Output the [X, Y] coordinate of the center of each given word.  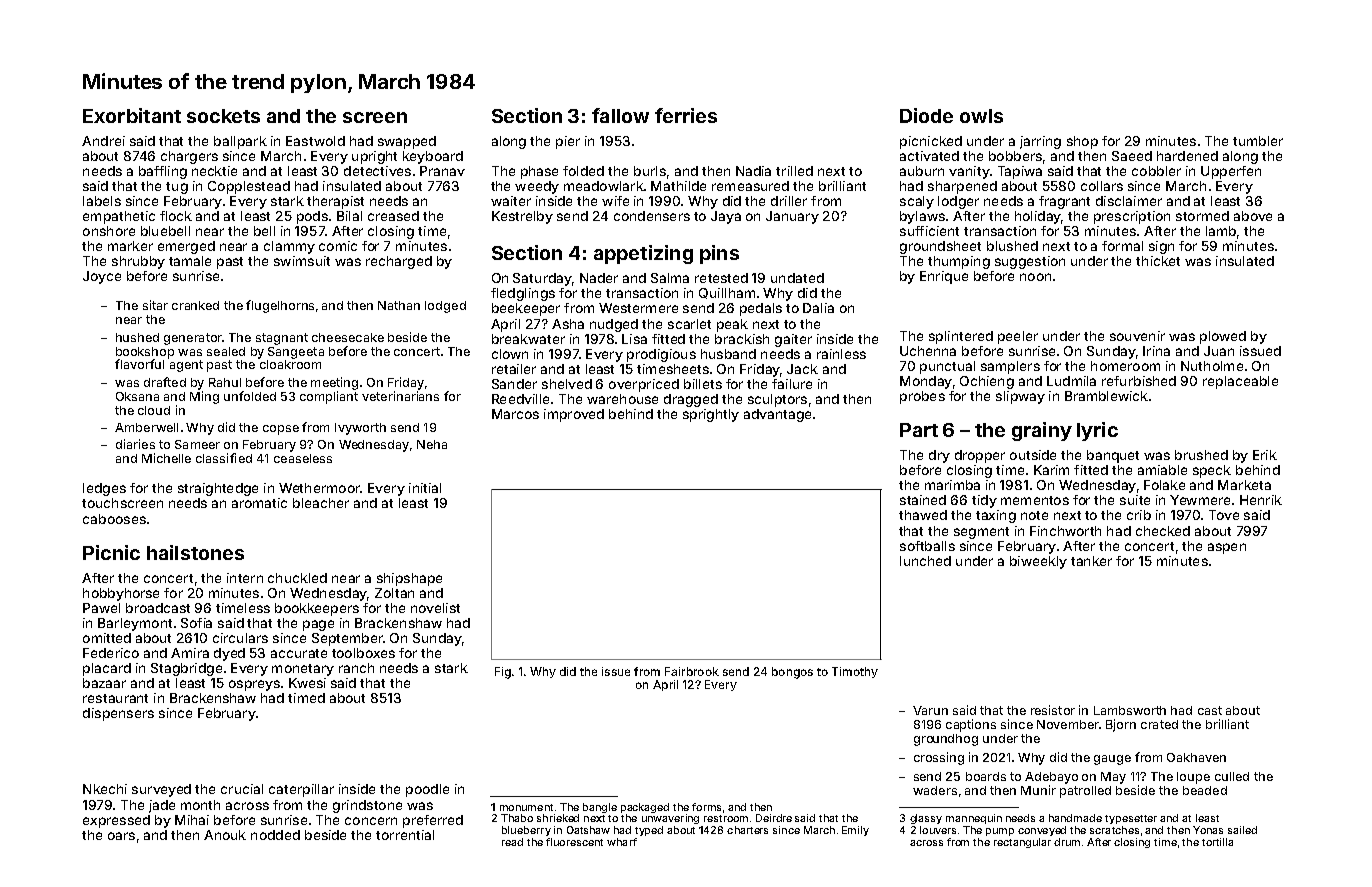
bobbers [1015, 156]
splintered [961, 337]
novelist [435, 608]
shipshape [409, 579]
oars [121, 836]
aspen [1227, 548]
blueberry [526, 831]
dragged [691, 400]
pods [312, 217]
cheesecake [348, 337]
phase [539, 172]
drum [1067, 842]
